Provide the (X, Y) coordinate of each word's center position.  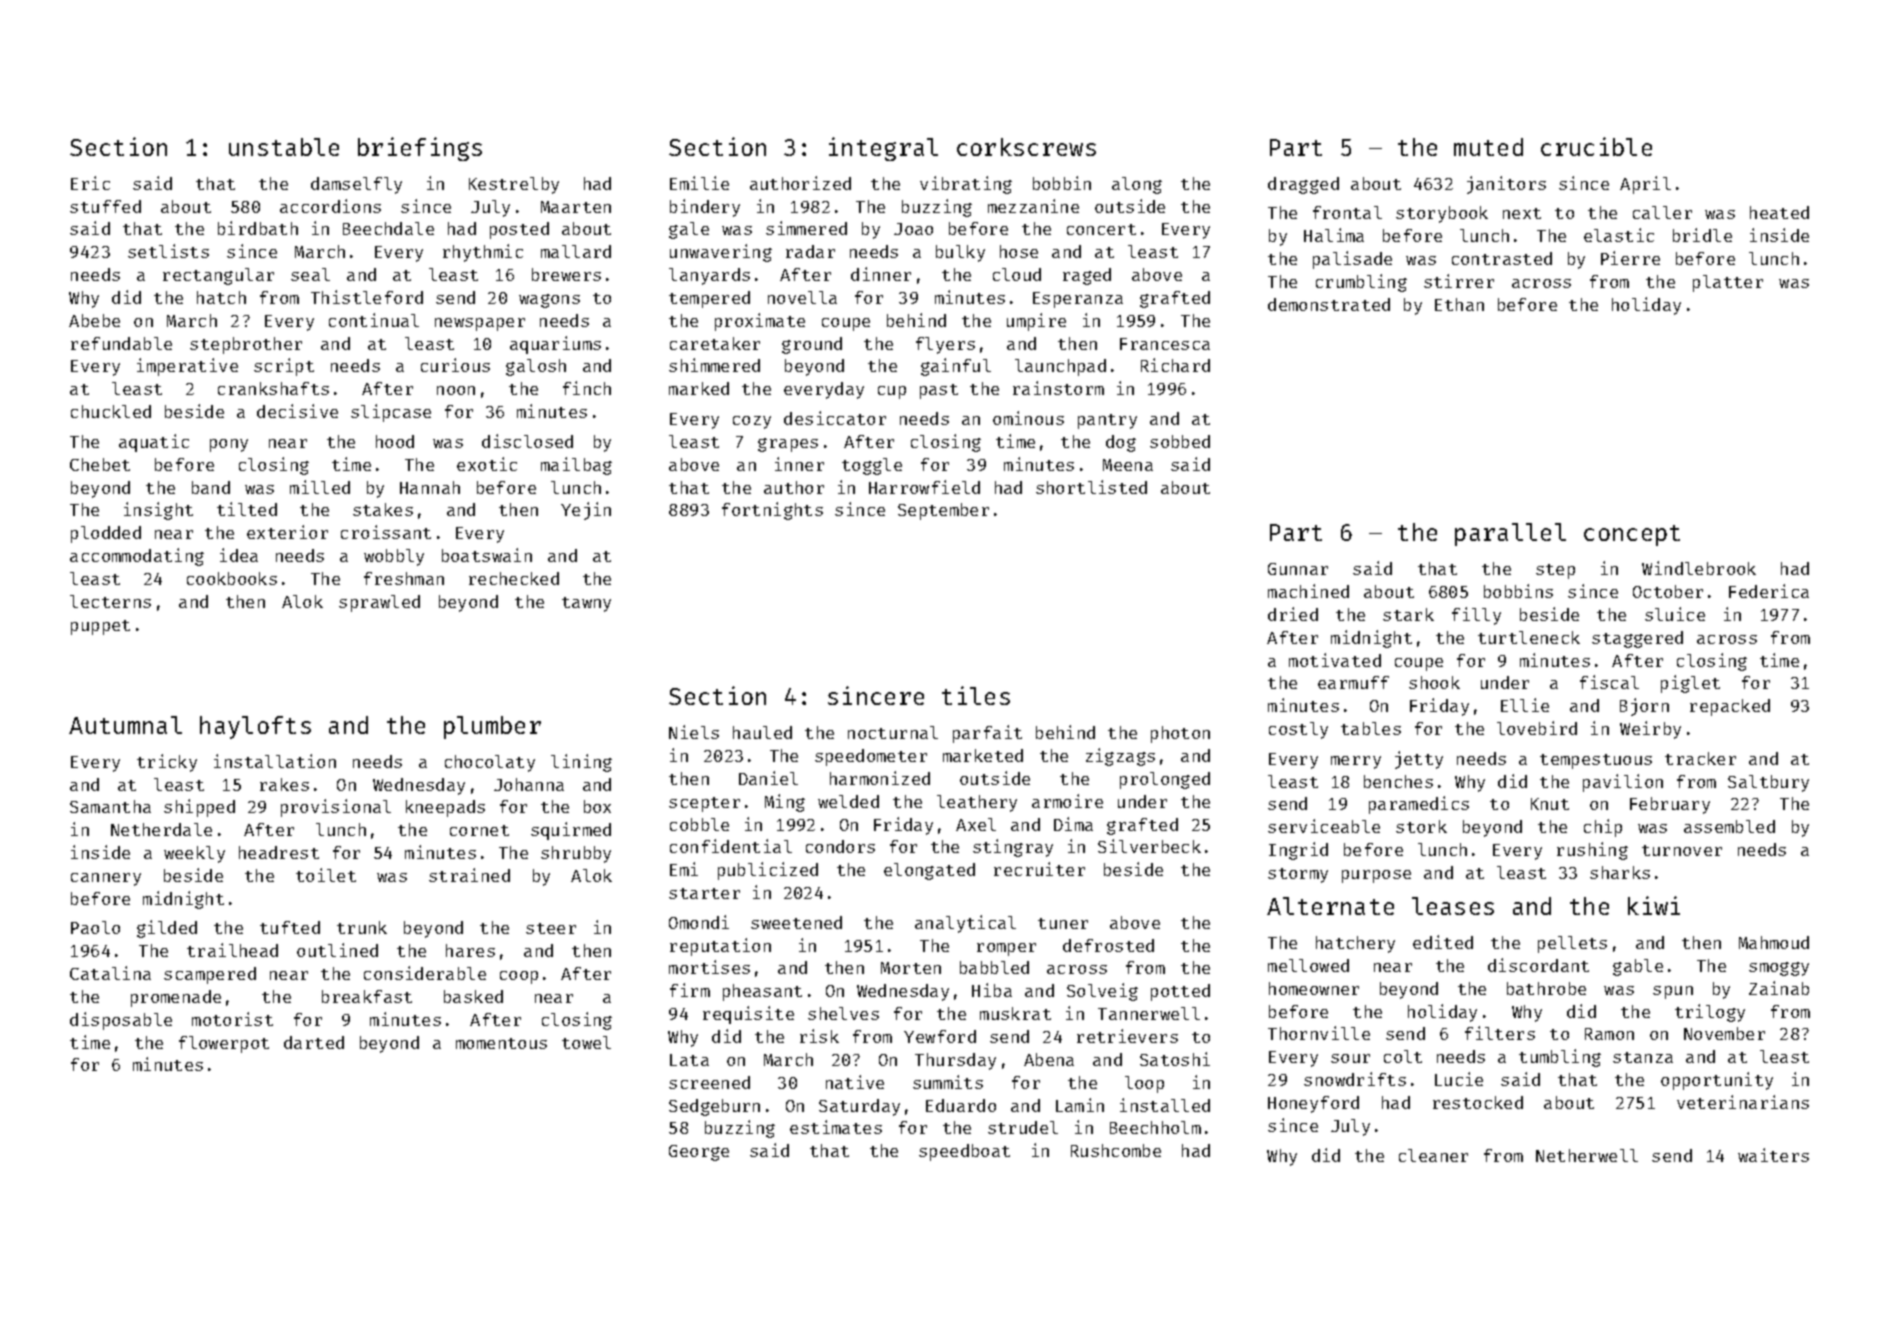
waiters (1773, 1155)
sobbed (1180, 441)
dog (1121, 443)
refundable (121, 343)
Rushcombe (1116, 1150)
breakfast (367, 996)
